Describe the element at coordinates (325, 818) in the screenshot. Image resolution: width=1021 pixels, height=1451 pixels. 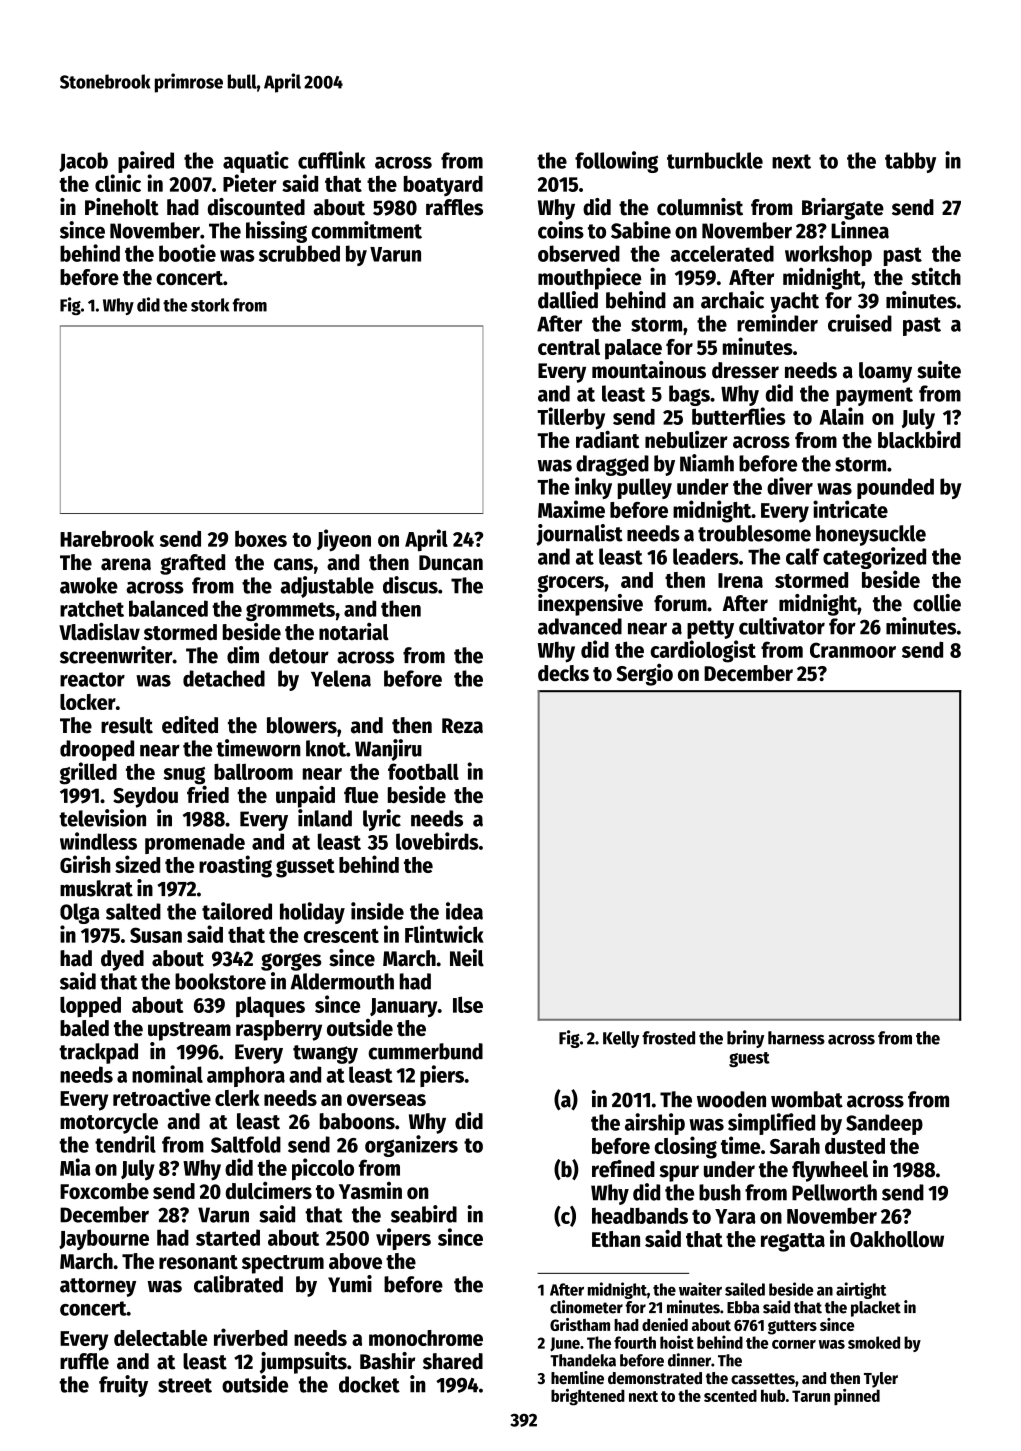
I see `inland` at that location.
